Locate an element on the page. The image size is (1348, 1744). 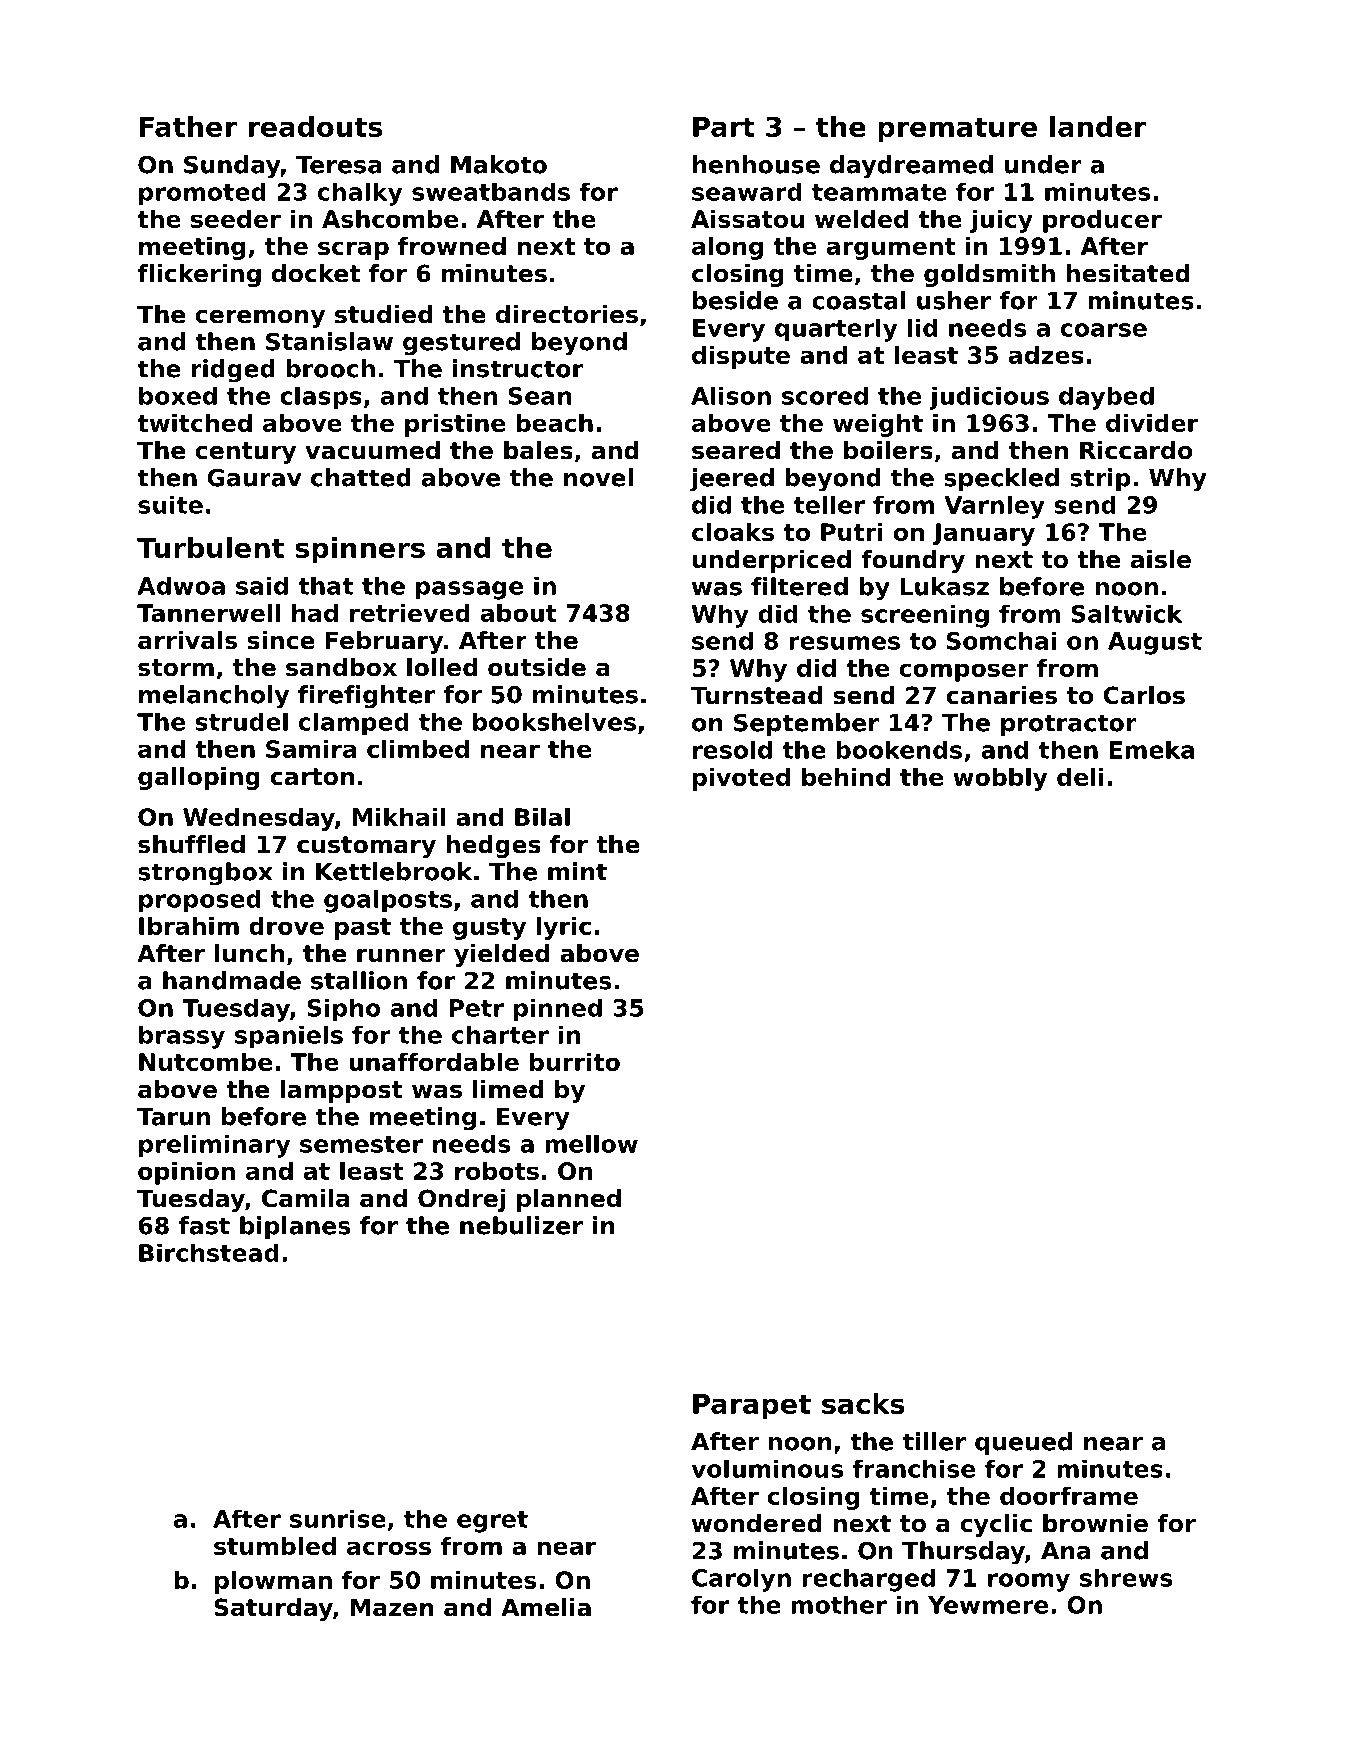
juicy is located at coordinates (1001, 221).
